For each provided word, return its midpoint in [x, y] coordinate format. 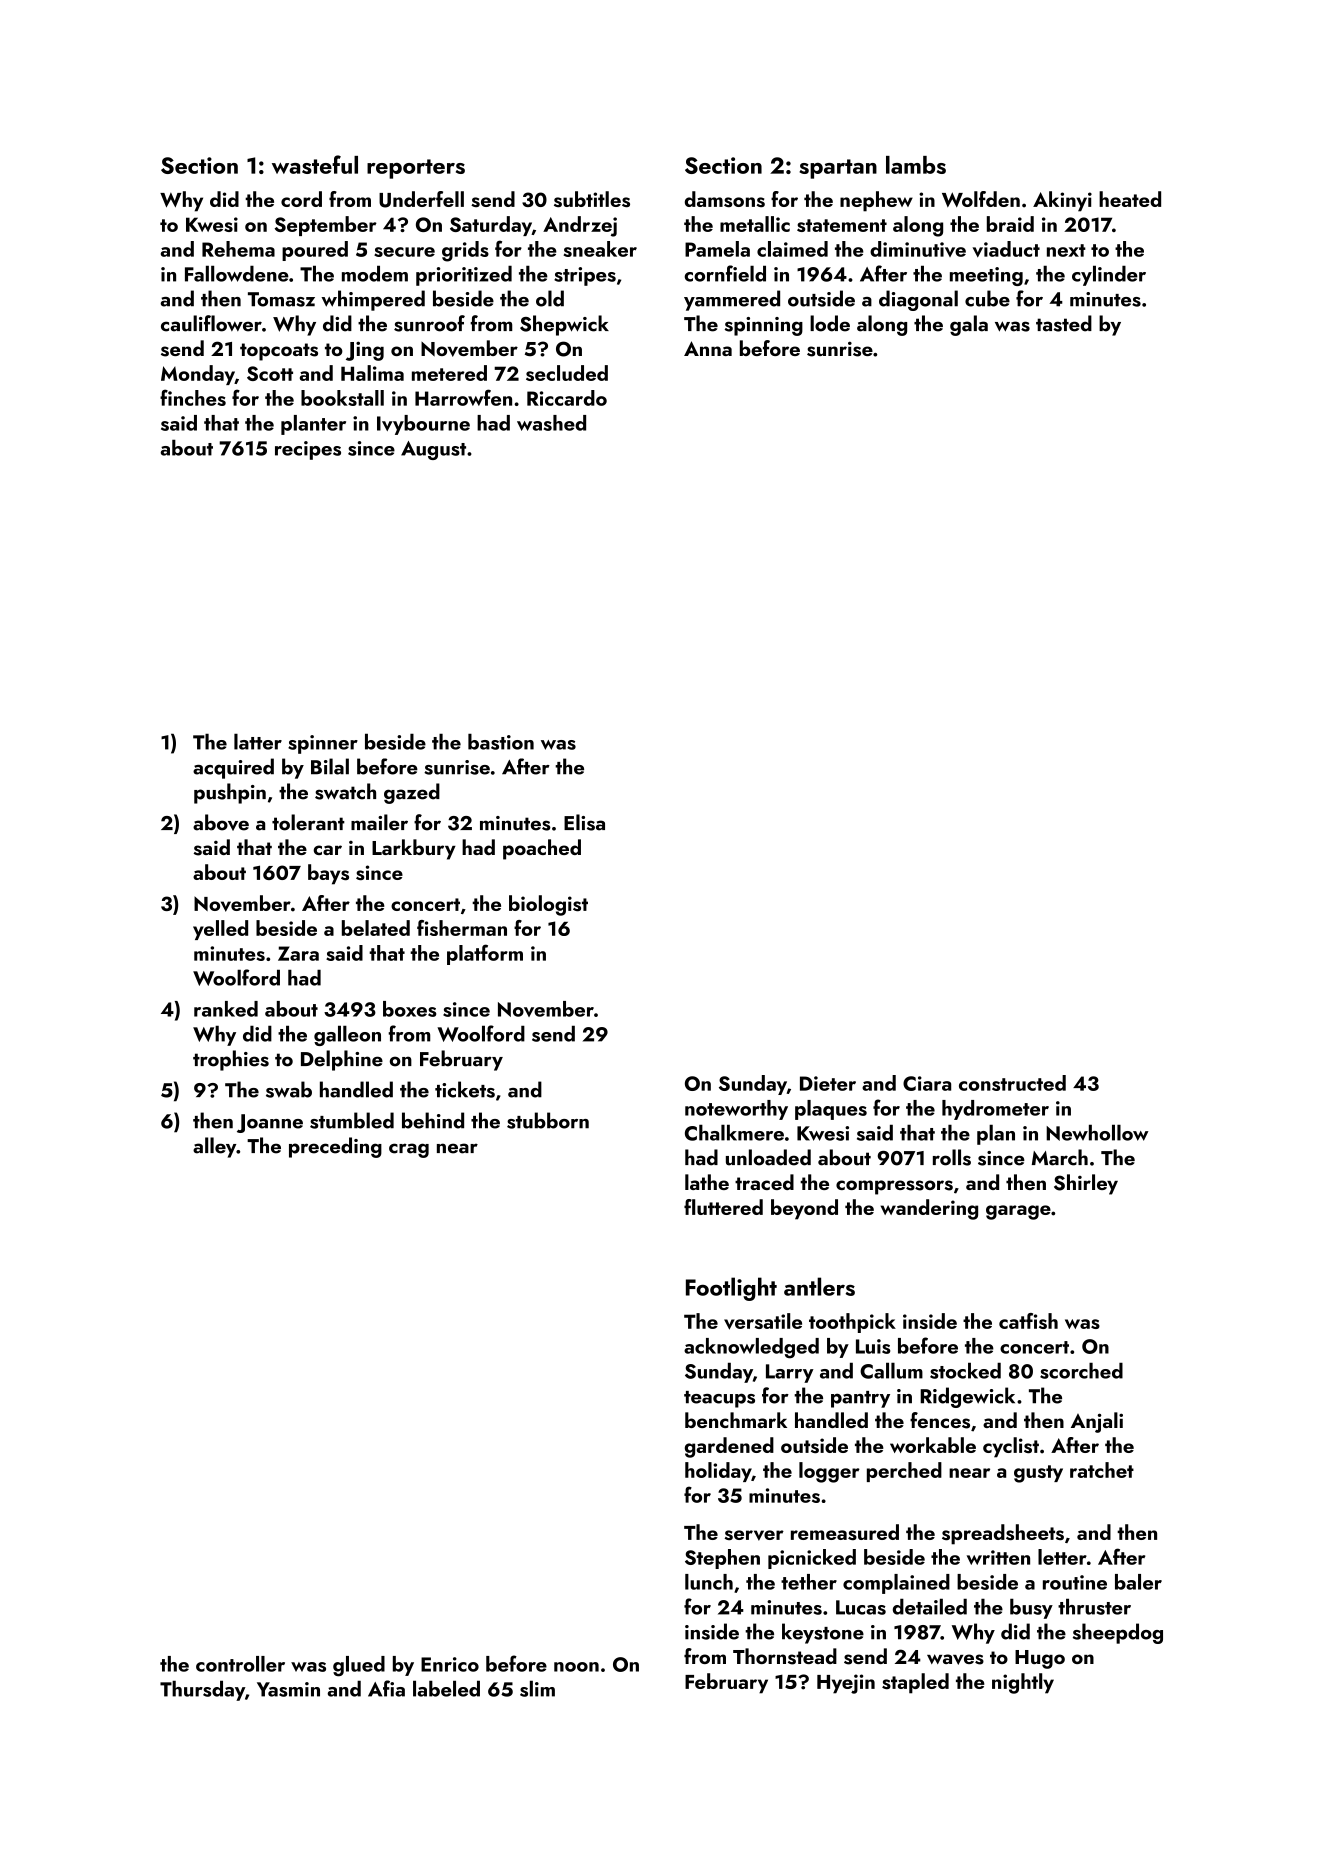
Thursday [202, 1690]
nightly [1023, 1683]
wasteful [315, 164]
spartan [838, 169]
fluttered [723, 1207]
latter [258, 741]
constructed [1012, 1083]
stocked [965, 1370]
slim [537, 1688]
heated [1130, 199]
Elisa [584, 822]
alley [215, 1147]
